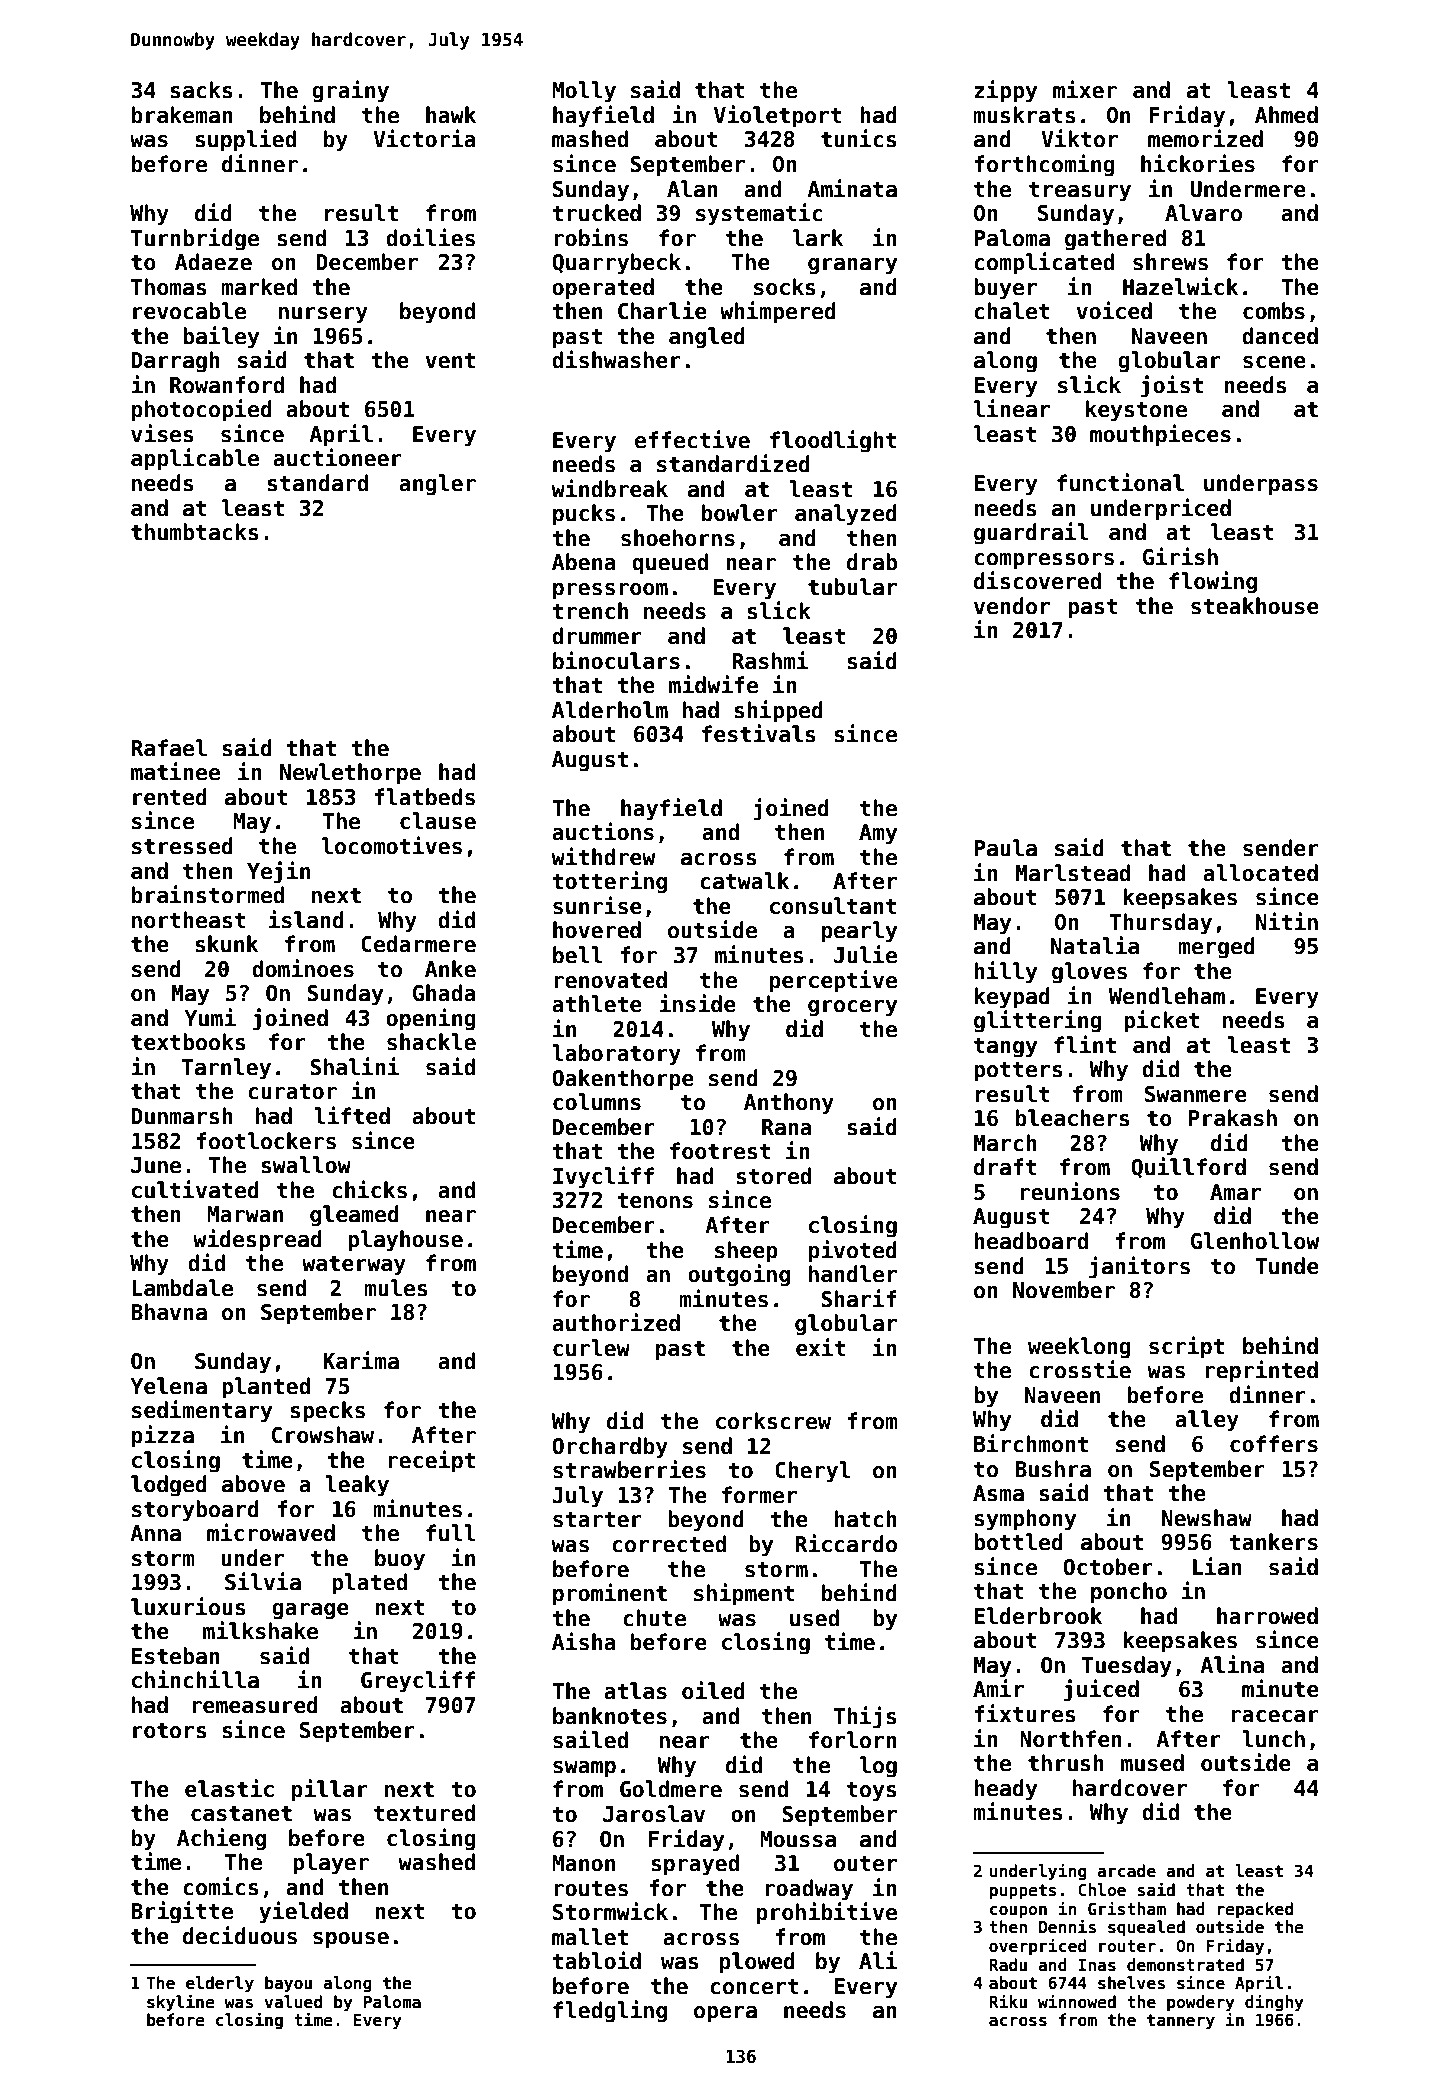  Describe the element at coordinates (220, 1984) in the screenshot. I see `elderly` at that location.
